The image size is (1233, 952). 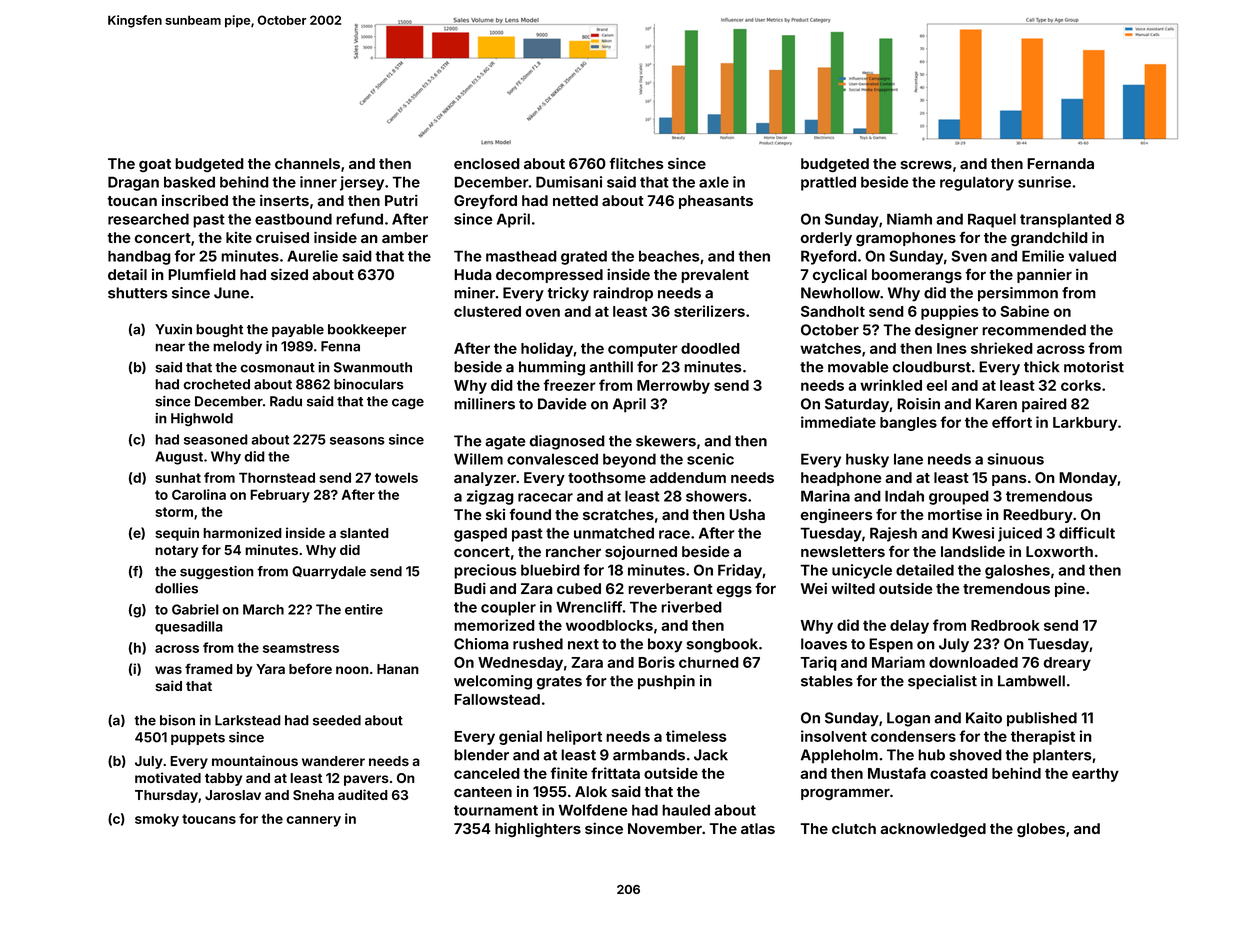 What do you see at coordinates (716, 202) in the page?
I see `pheasants` at bounding box center [716, 202].
